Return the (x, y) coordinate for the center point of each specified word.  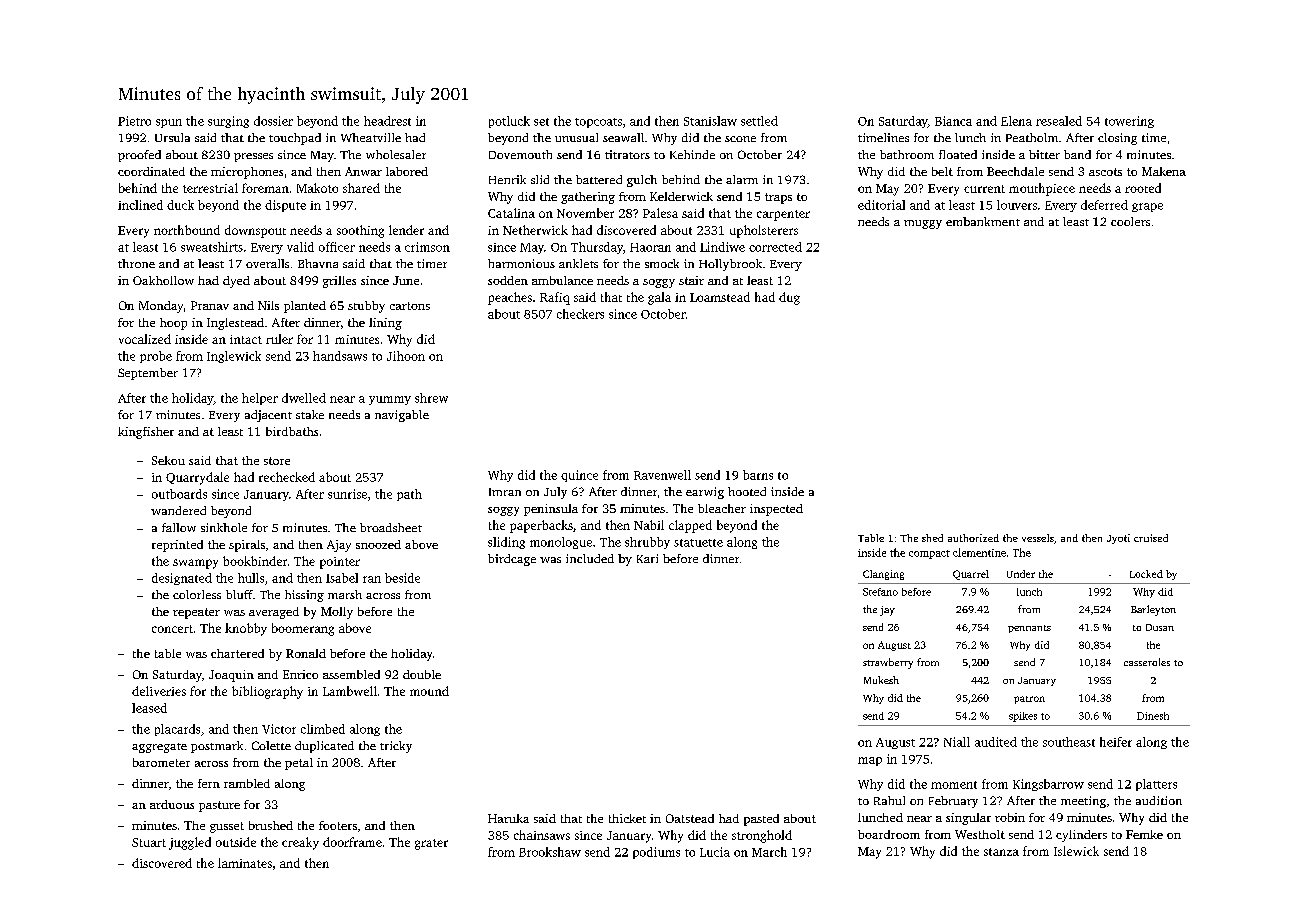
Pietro (134, 121)
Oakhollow (163, 280)
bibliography (267, 692)
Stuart (149, 842)
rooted (1143, 188)
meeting (1083, 802)
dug (789, 298)
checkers (580, 314)
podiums (656, 853)
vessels (1038, 538)
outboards (179, 494)
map (870, 761)
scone (740, 139)
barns (758, 475)
